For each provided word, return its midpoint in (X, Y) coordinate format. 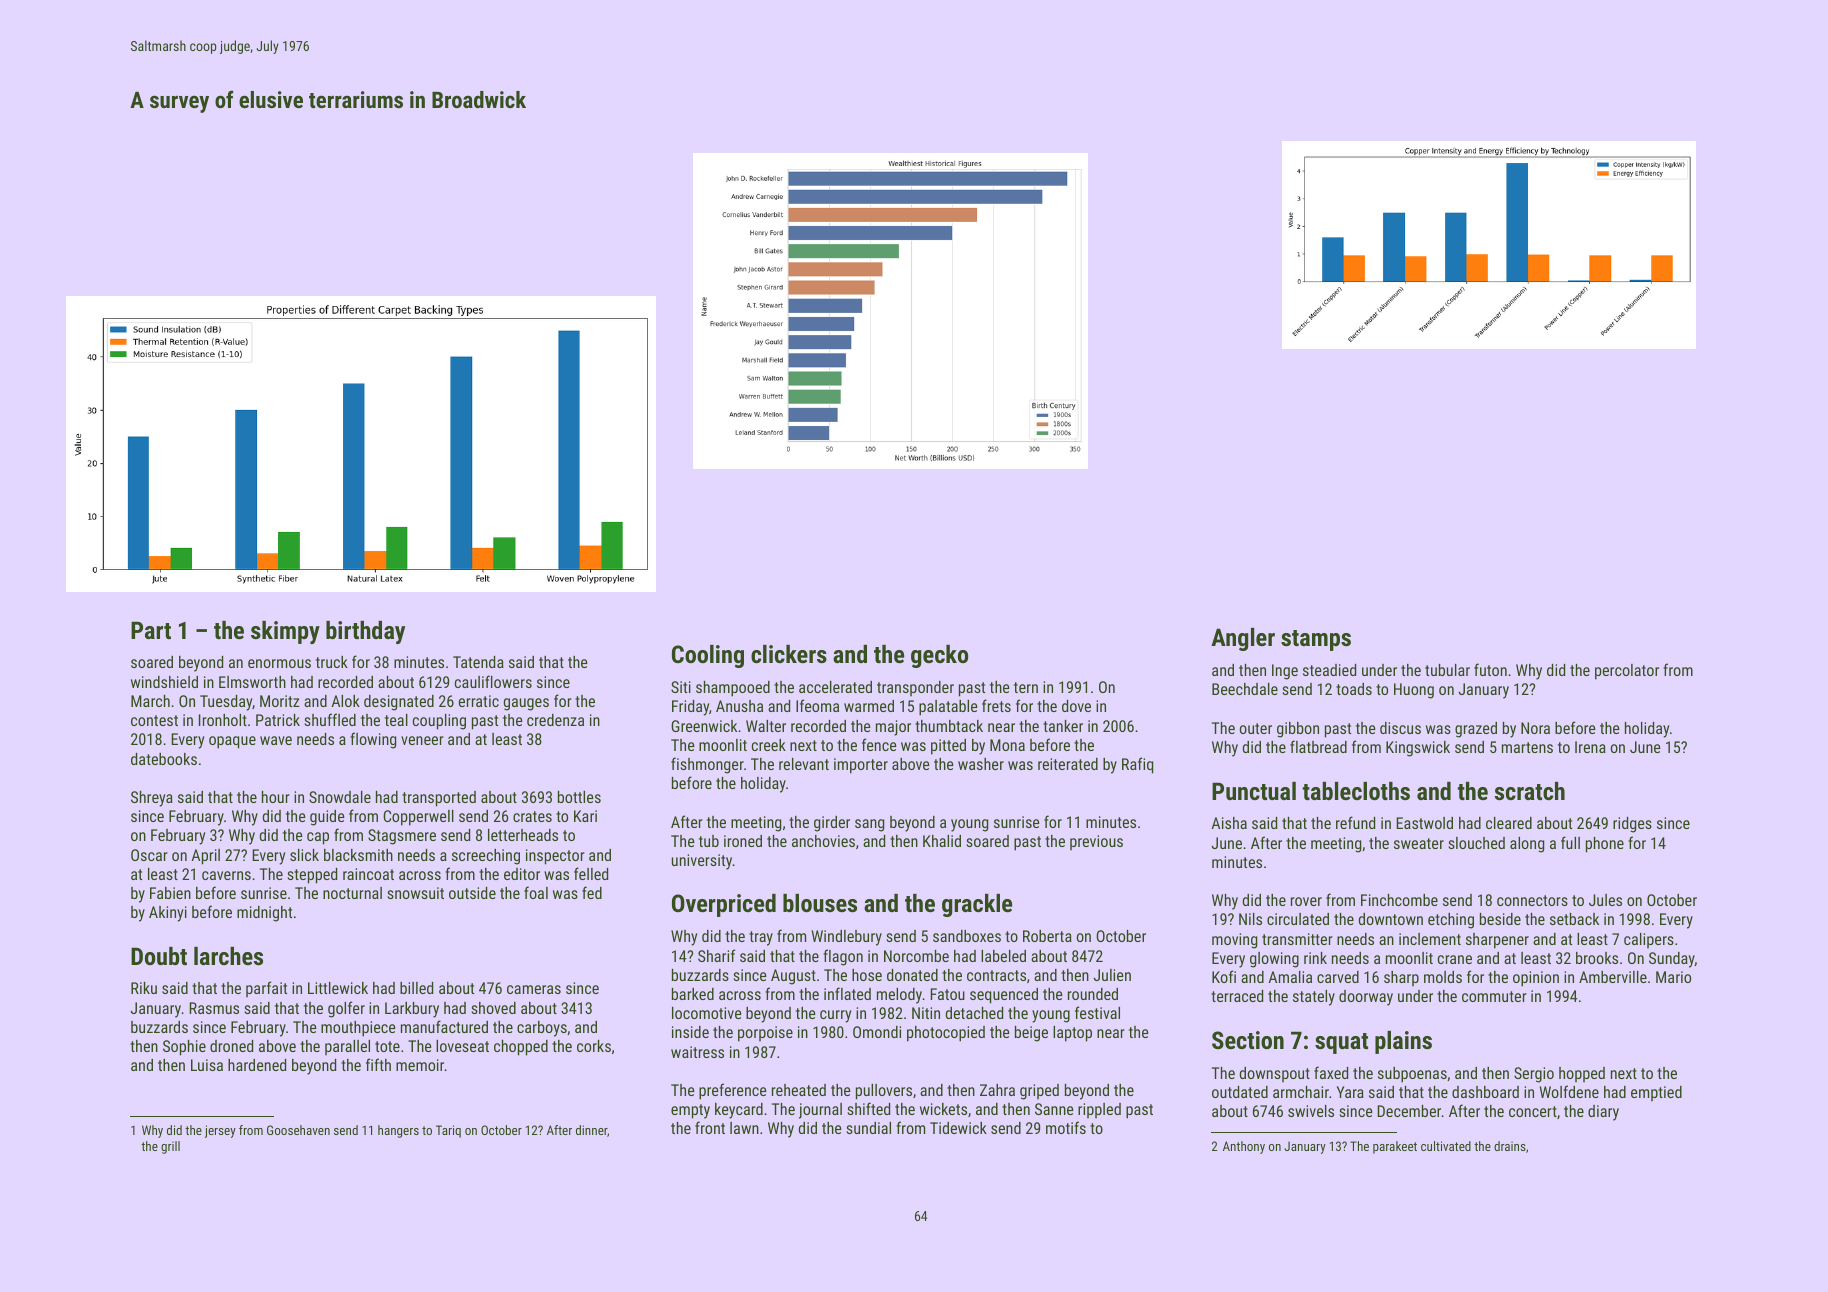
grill (170, 1147)
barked (693, 994)
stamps (1316, 640)
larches (228, 956)
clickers (789, 654)
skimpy (285, 632)
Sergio (1534, 1075)
